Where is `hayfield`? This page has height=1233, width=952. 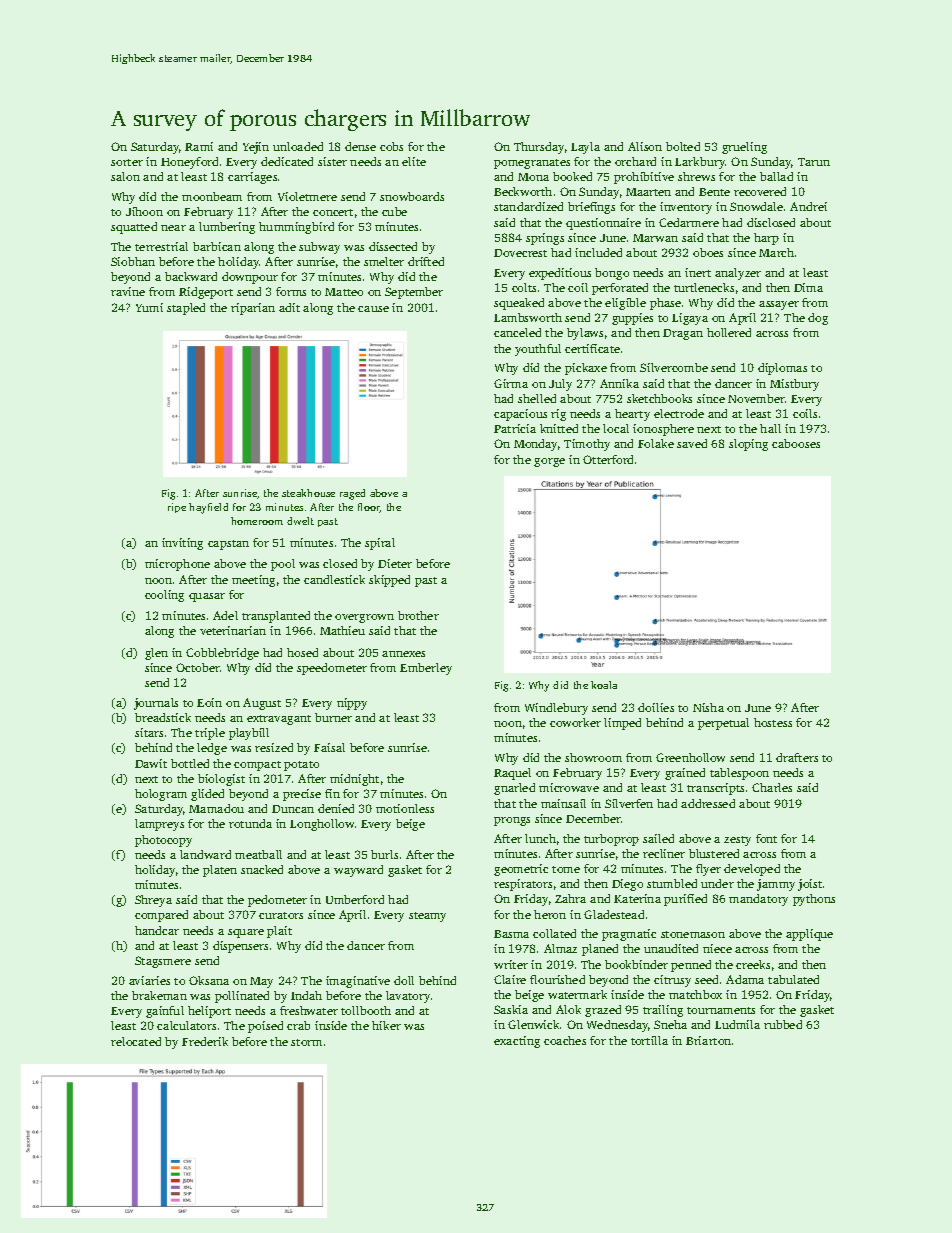
hayfield is located at coordinates (208, 508).
